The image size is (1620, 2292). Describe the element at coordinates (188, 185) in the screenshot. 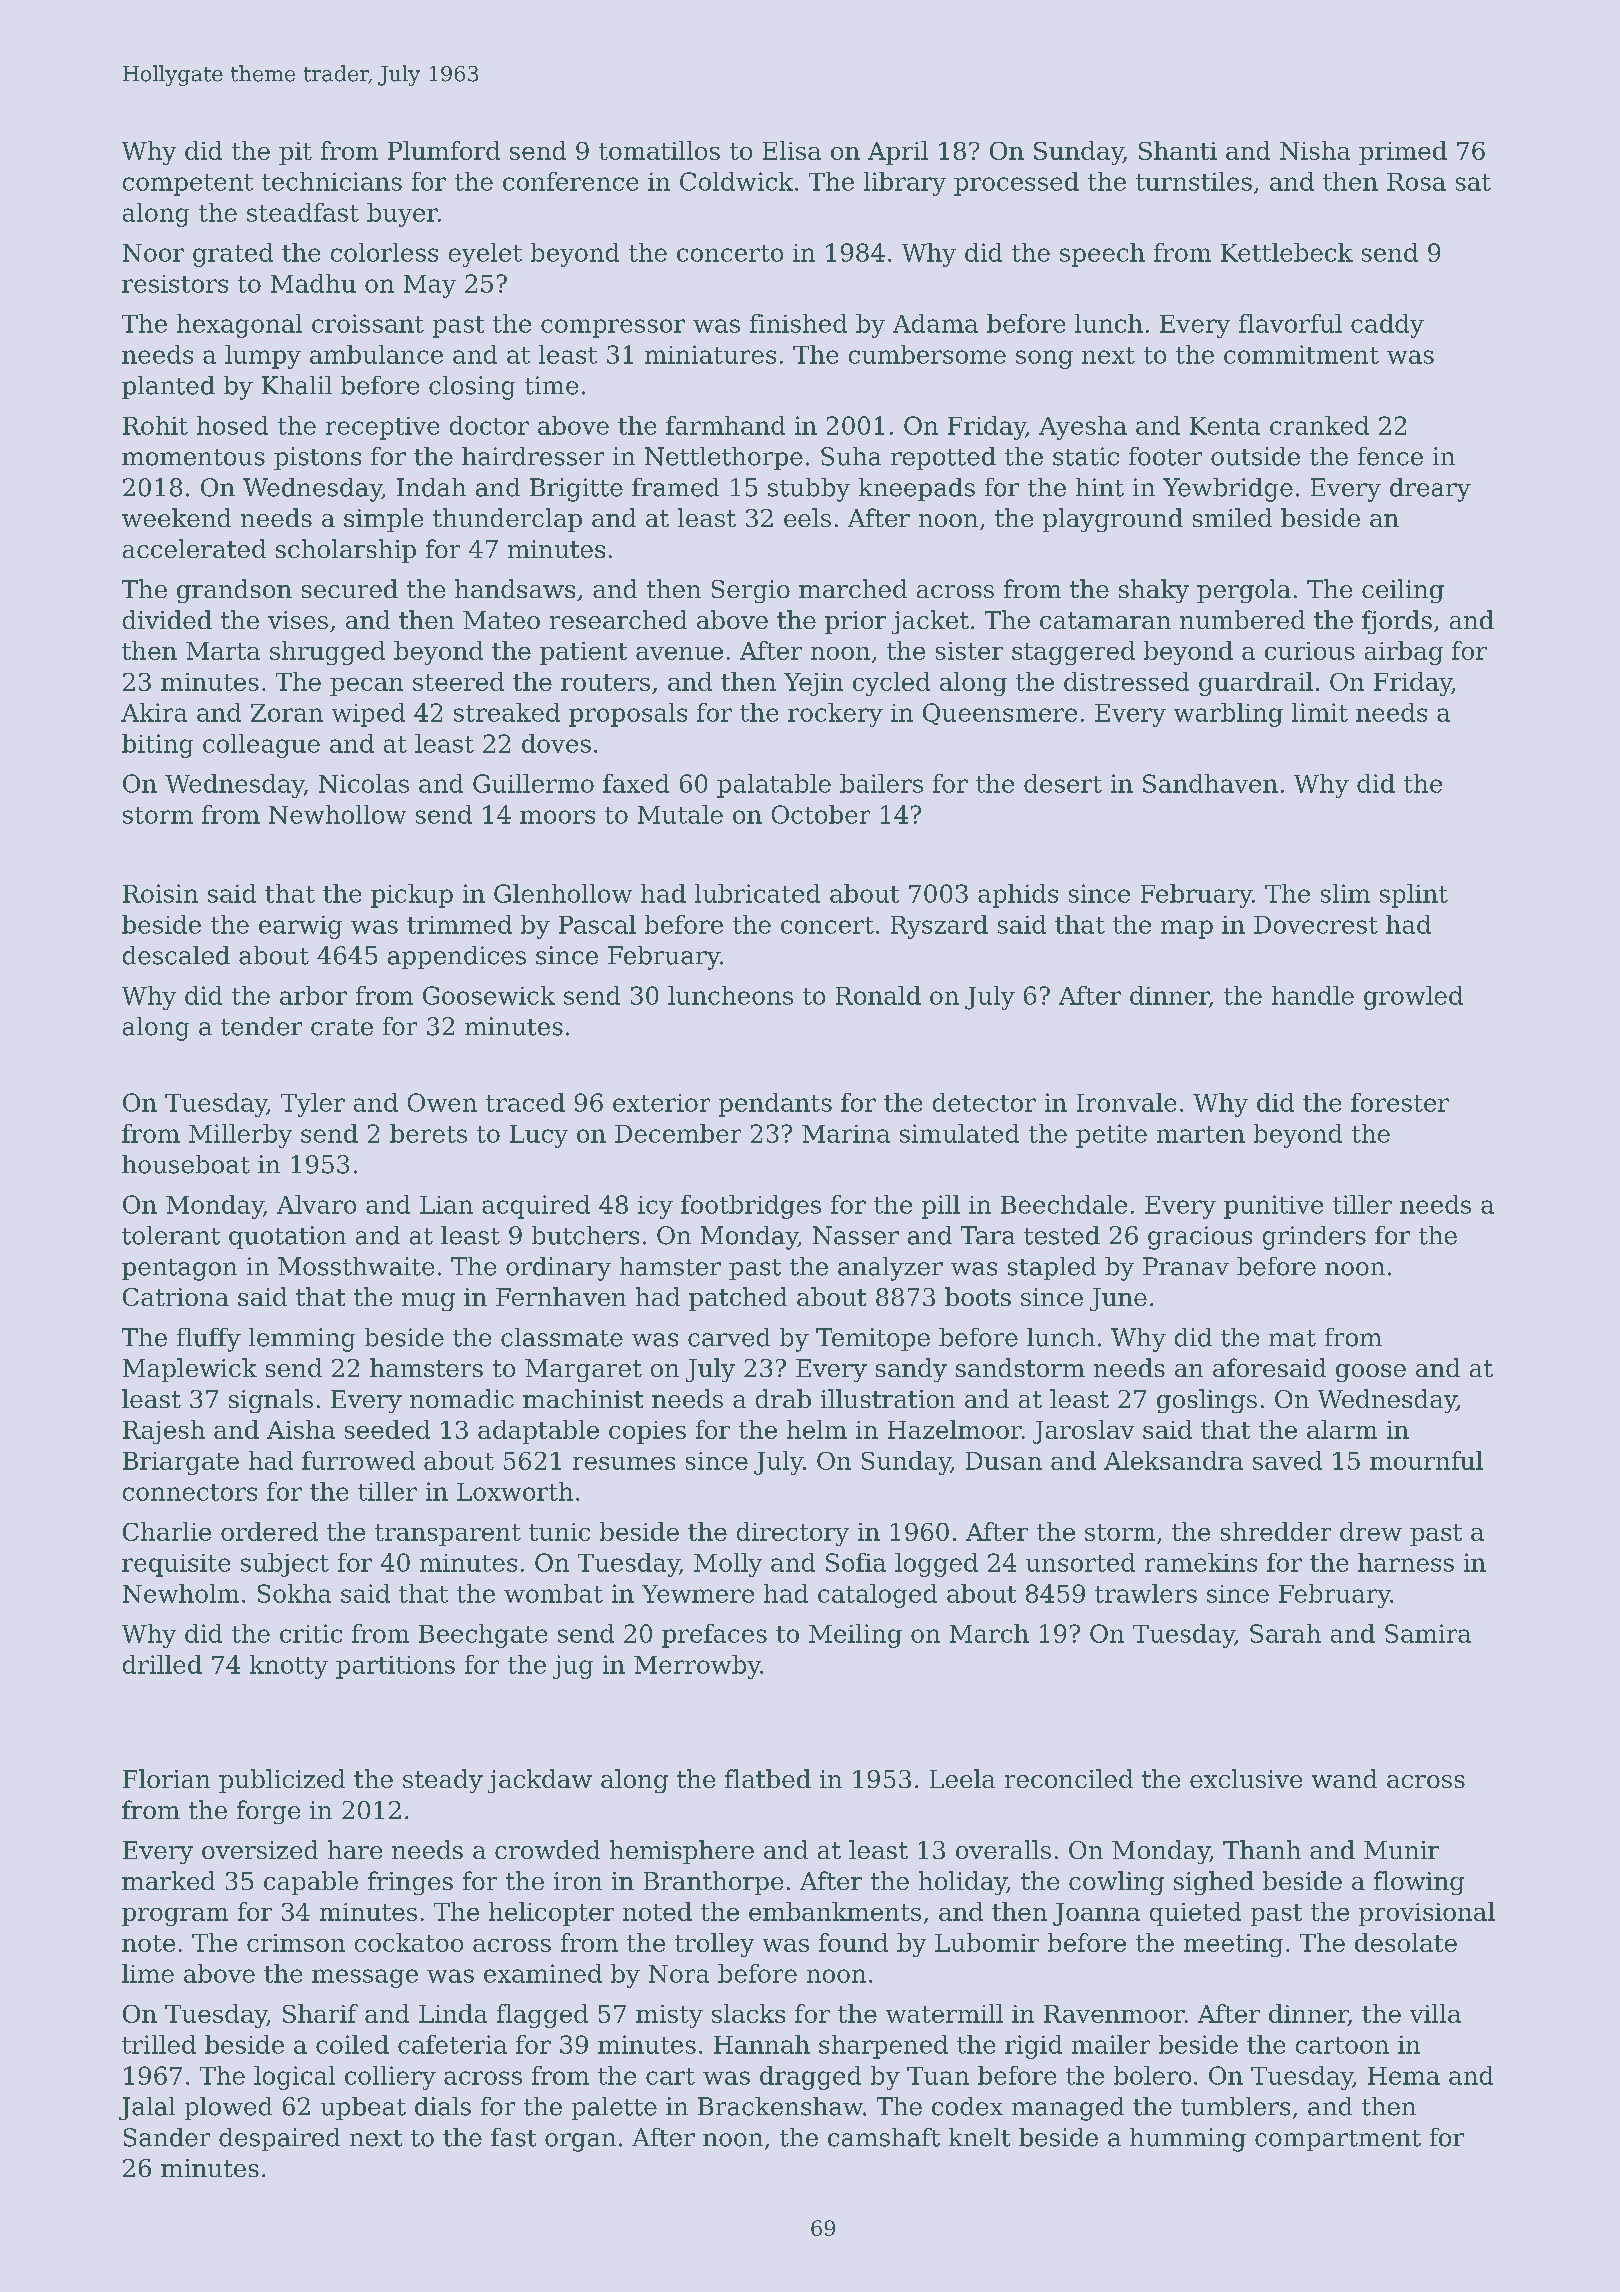

I see `competent` at that location.
